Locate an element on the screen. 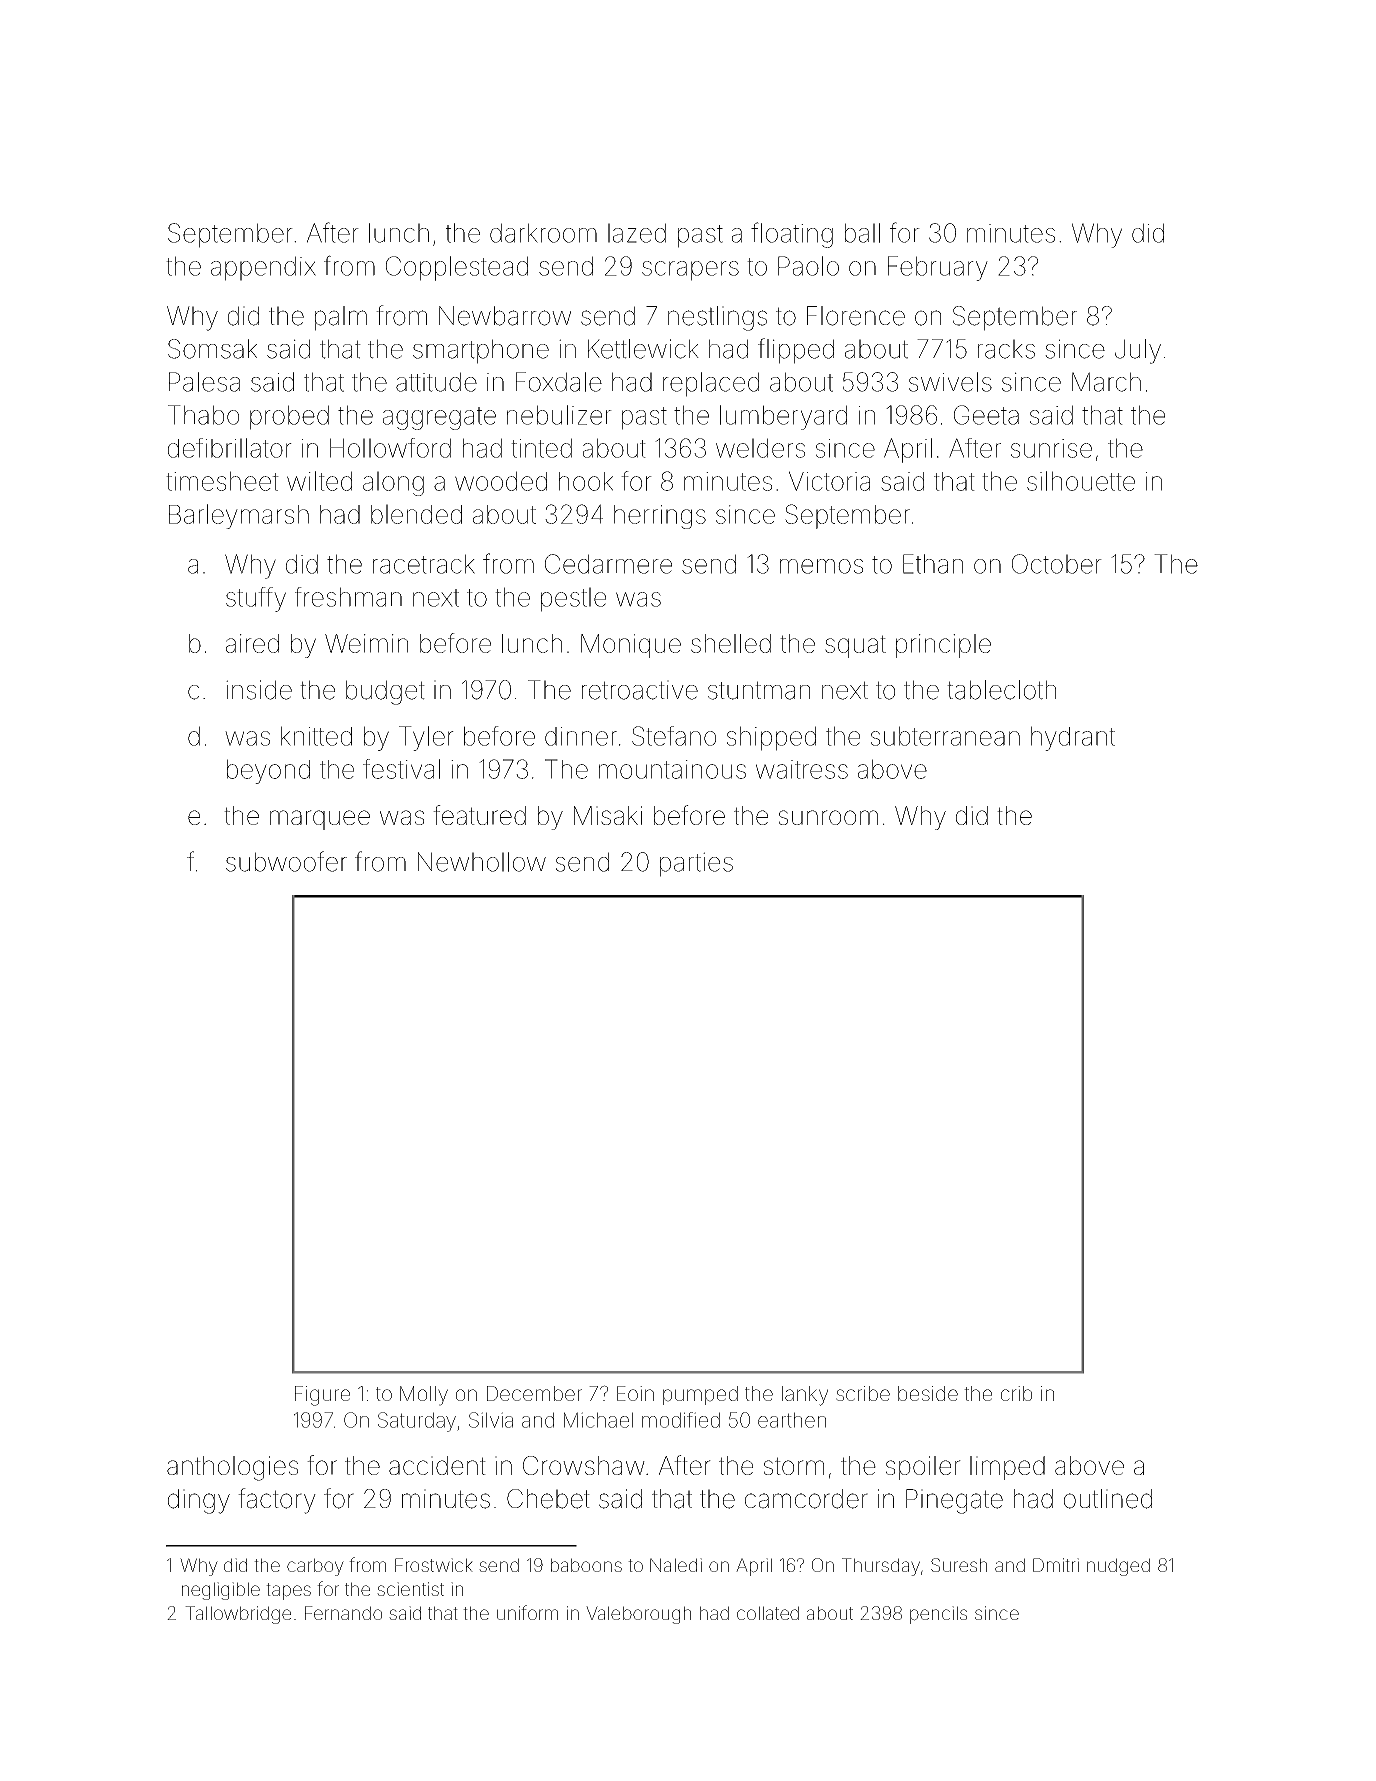 The height and width of the screenshot is (1781, 1376). February is located at coordinates (938, 268).
